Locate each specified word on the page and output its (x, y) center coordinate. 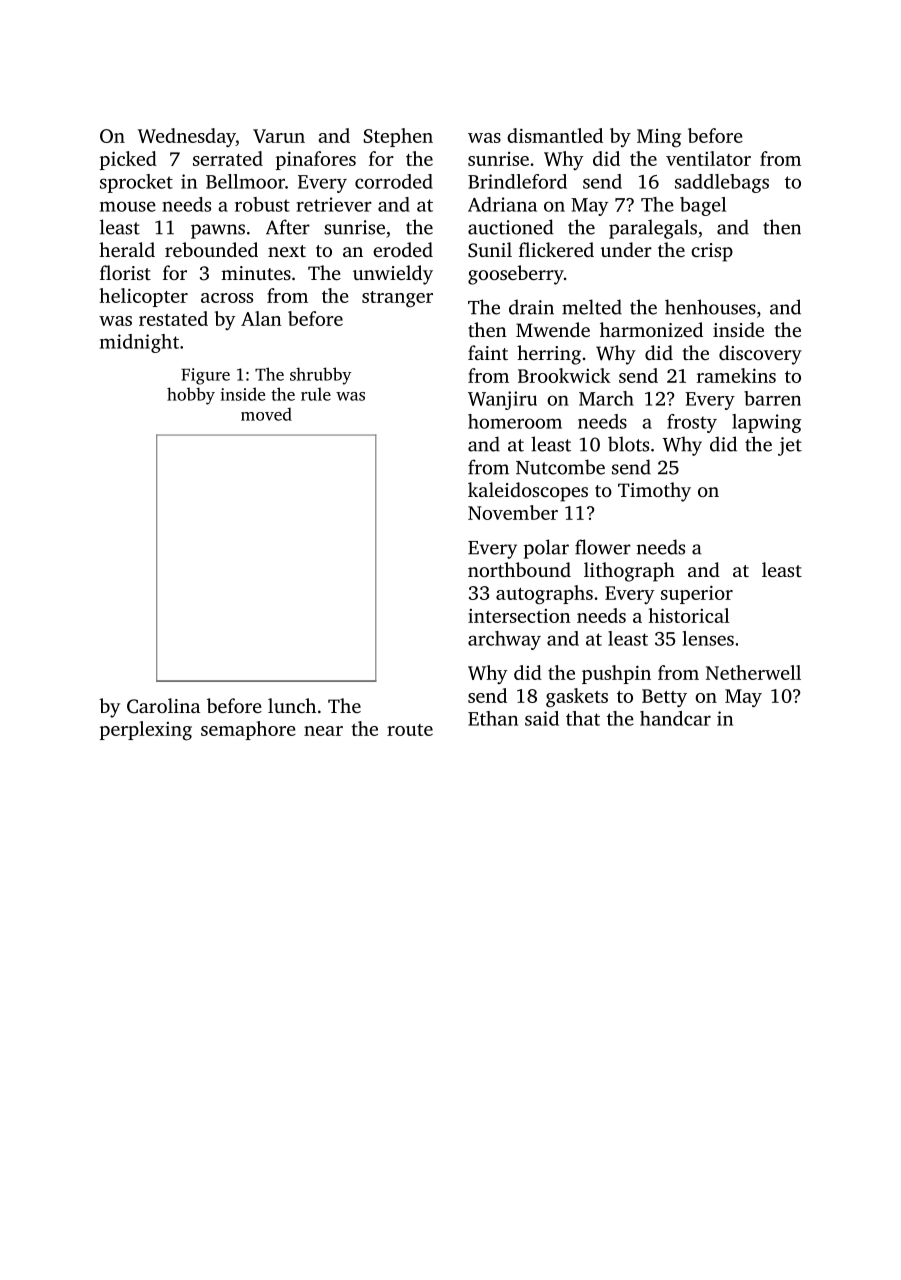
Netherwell (753, 672)
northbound (519, 569)
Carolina (163, 706)
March (606, 398)
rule (316, 394)
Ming (659, 138)
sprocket (136, 183)
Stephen (398, 137)
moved (266, 414)
